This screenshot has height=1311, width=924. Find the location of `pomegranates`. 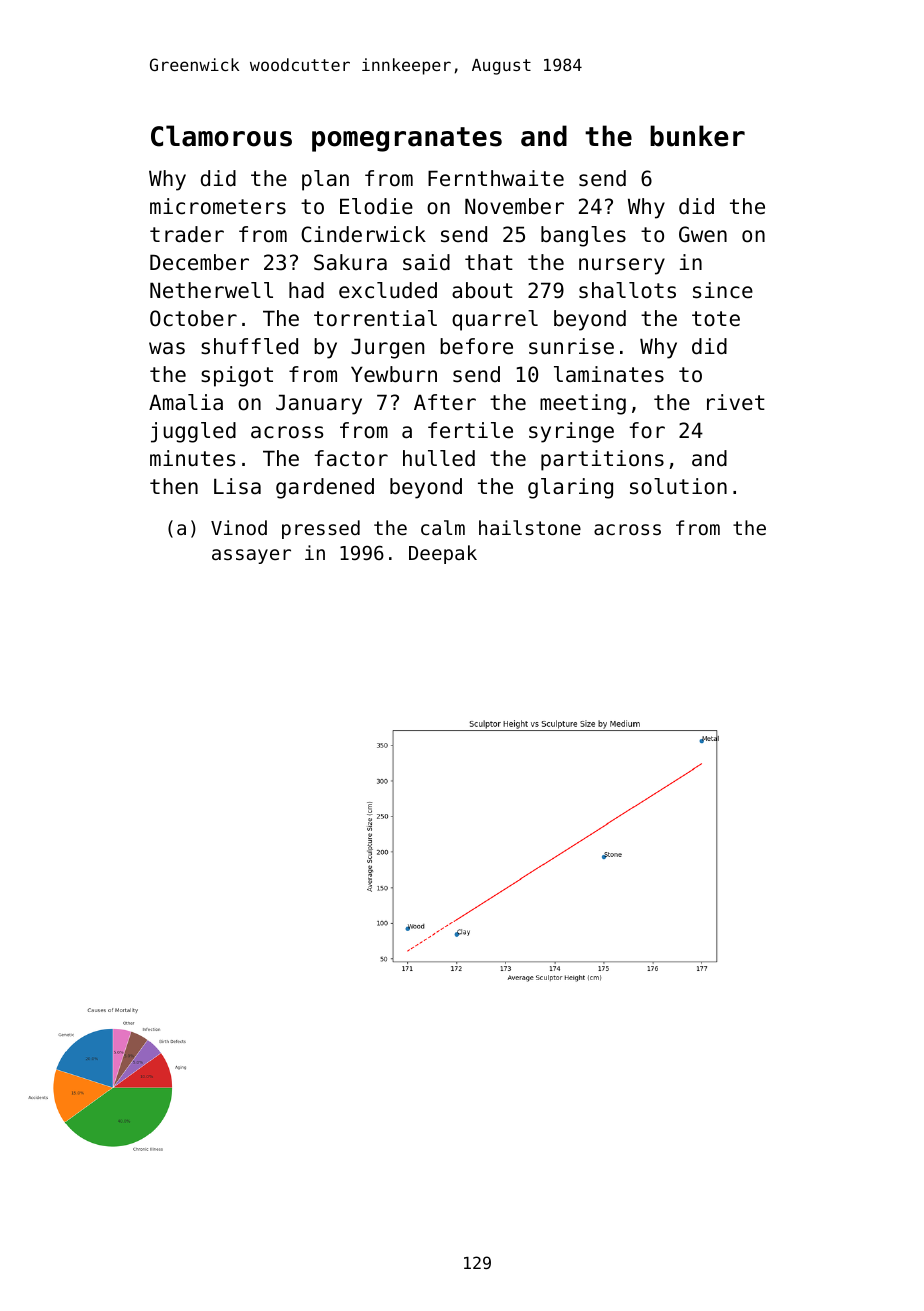

pomegranates is located at coordinates (407, 139).
